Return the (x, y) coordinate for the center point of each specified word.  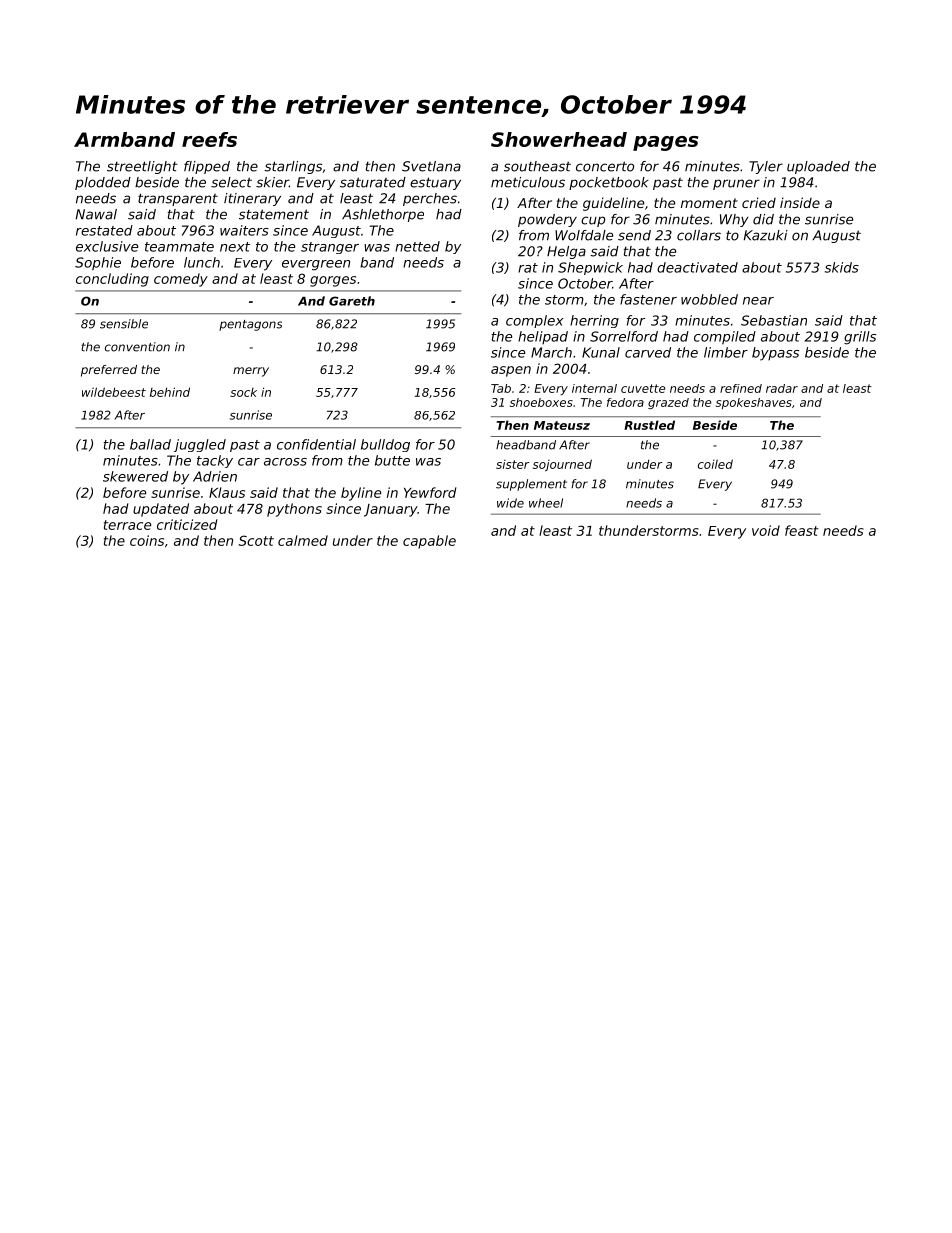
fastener (648, 299)
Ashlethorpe (383, 215)
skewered (135, 476)
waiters (244, 230)
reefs (209, 139)
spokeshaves (754, 403)
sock (243, 392)
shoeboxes (541, 402)
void (766, 530)
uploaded (818, 167)
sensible (124, 324)
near (758, 301)
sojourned (562, 465)
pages (665, 143)
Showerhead (559, 139)
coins (147, 540)
